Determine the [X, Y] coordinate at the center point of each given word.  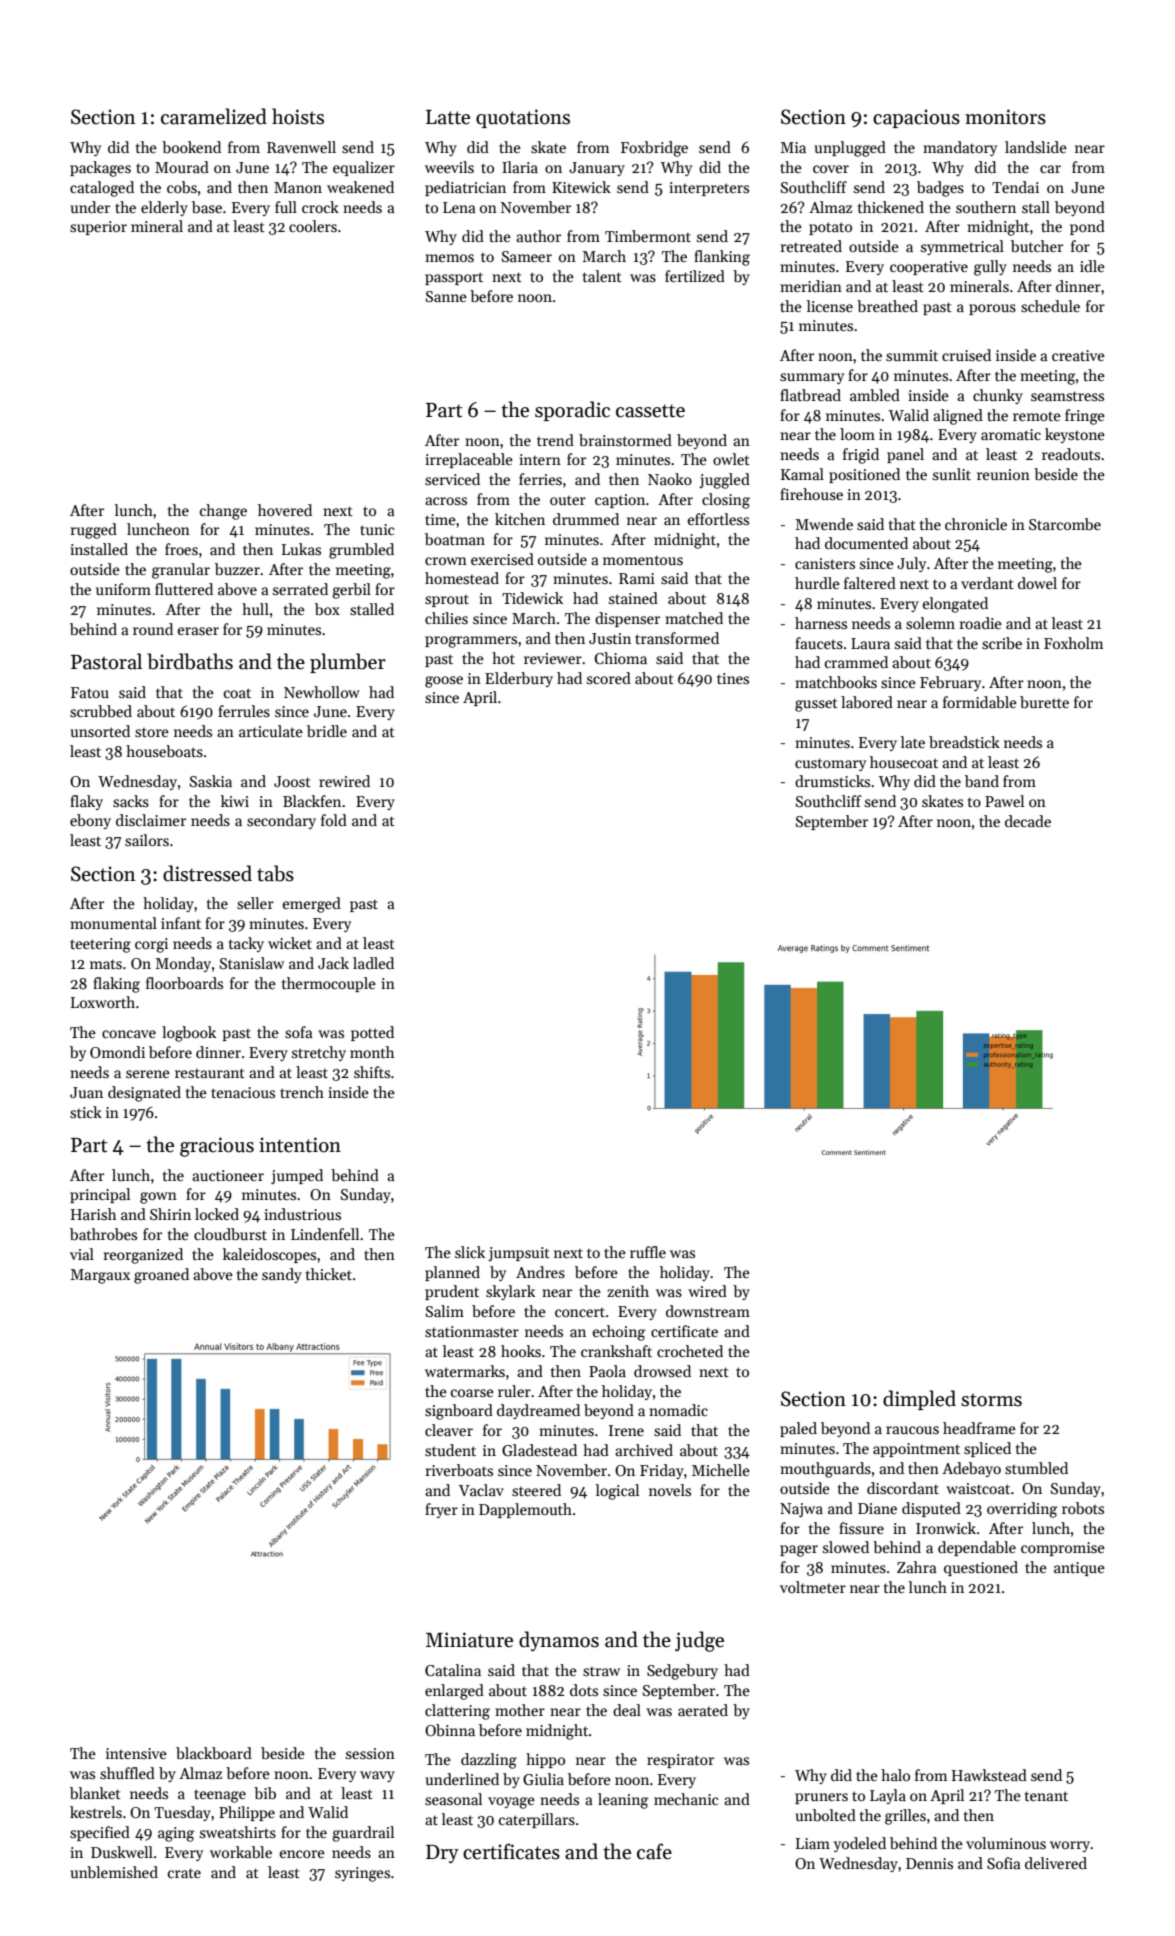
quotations [523, 118]
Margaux [100, 1276]
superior [98, 228]
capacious [916, 118]
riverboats [459, 1470]
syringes [362, 1874]
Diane [877, 1508]
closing [726, 501]
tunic [377, 529]
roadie [981, 623]
